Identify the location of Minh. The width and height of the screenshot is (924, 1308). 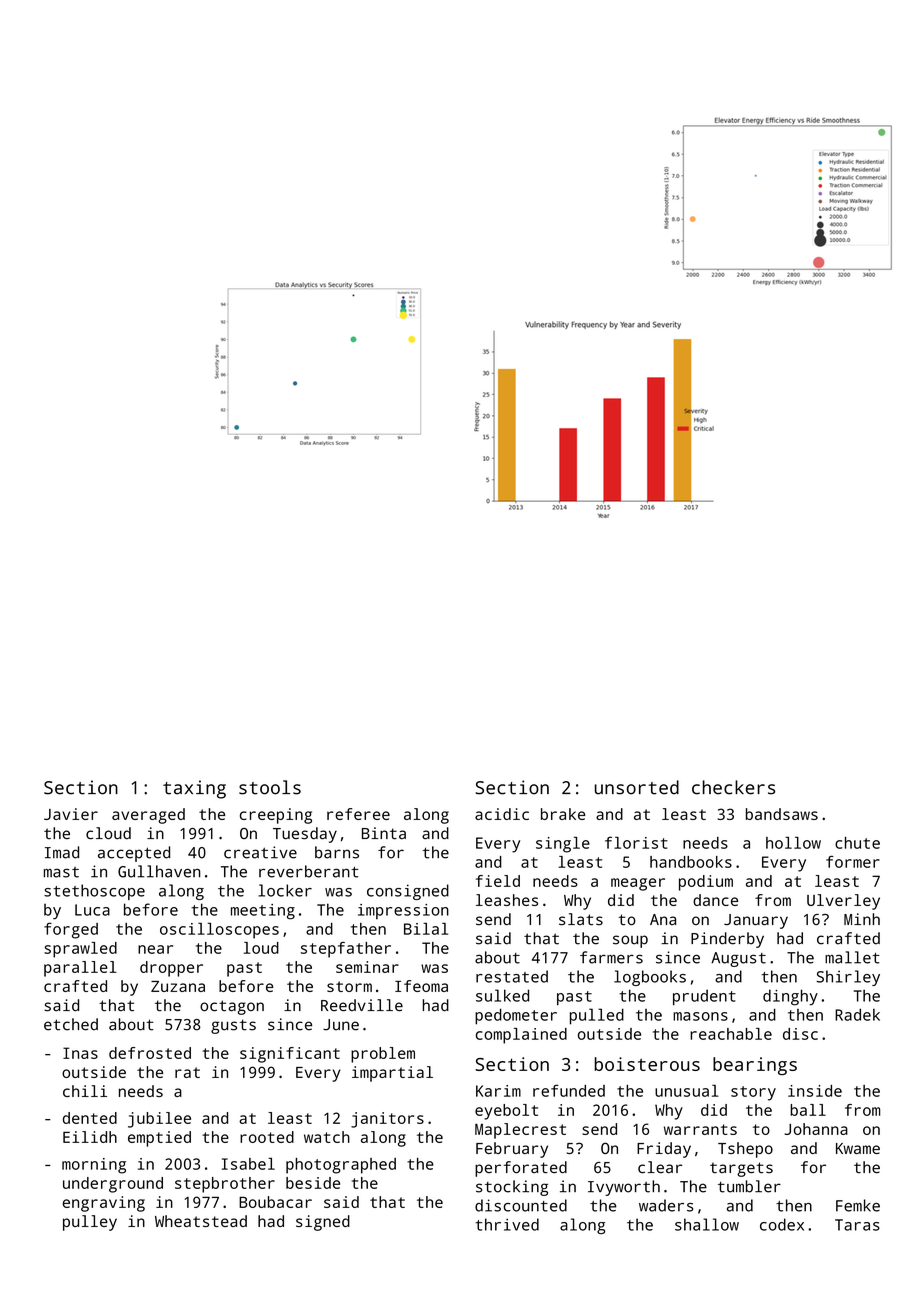
(862, 919).
